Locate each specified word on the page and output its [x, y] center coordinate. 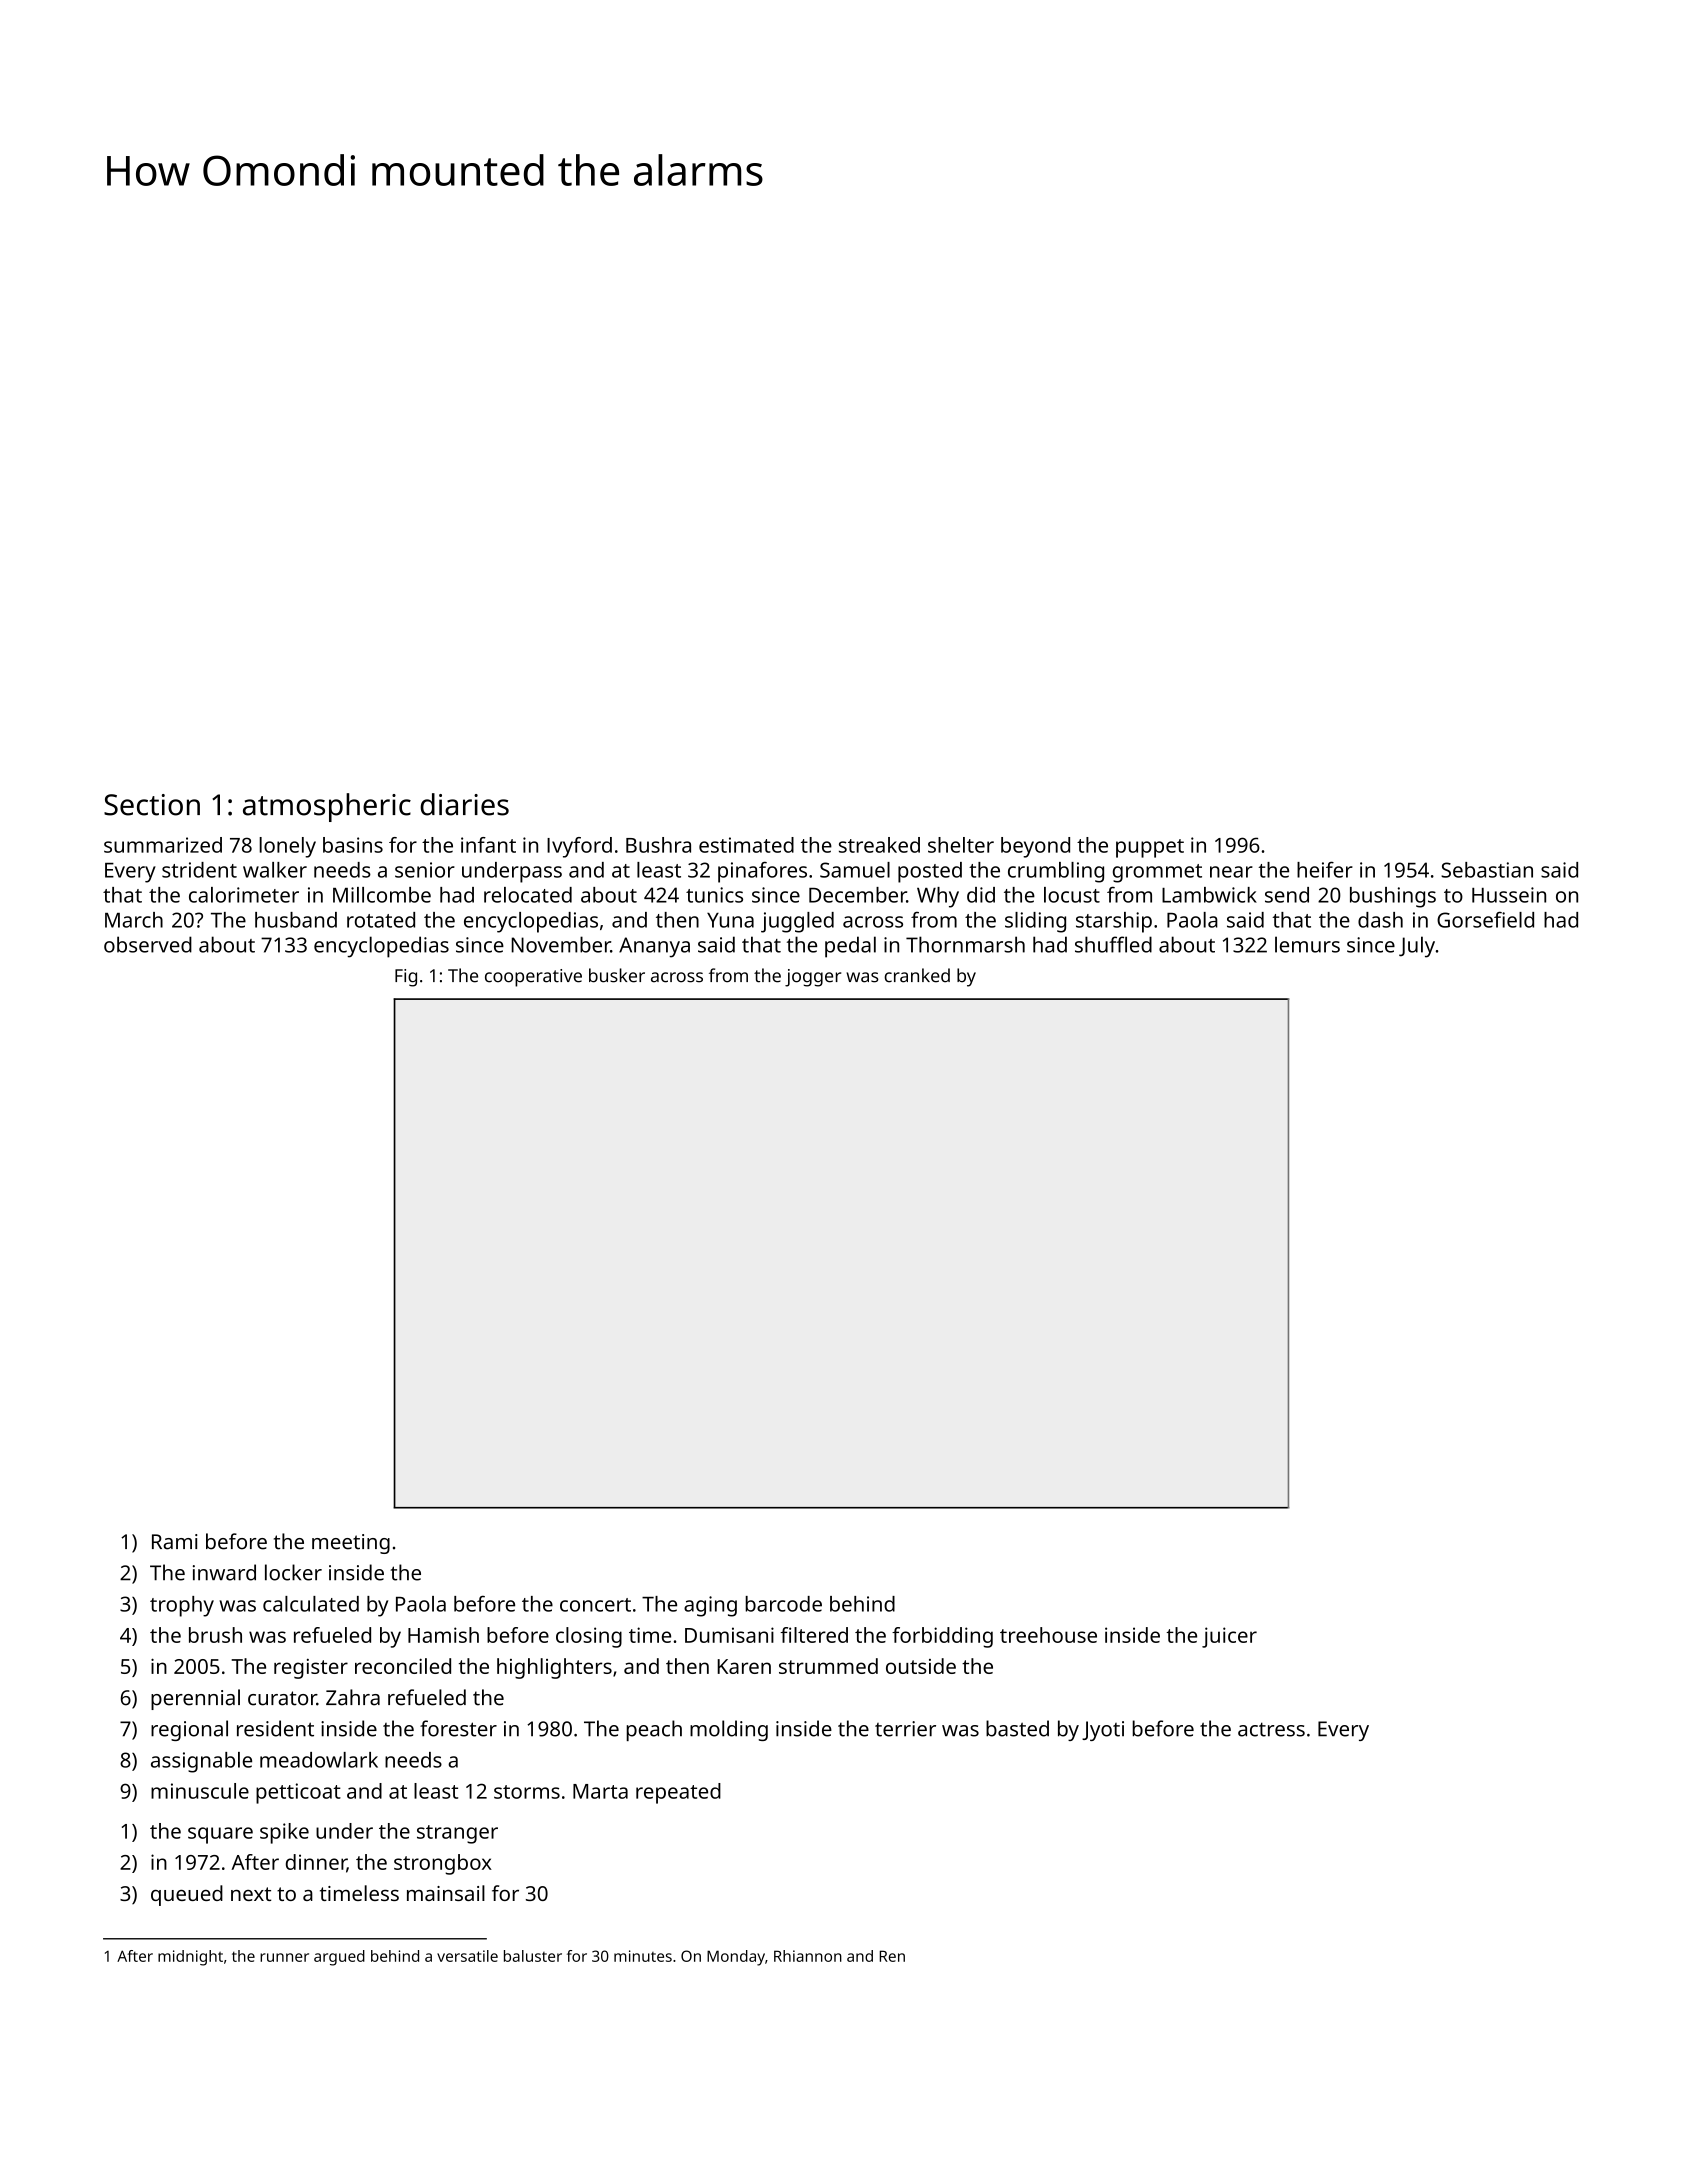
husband [296, 920]
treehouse [1048, 1635]
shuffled [1113, 944]
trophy [182, 1606]
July [1417, 947]
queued [187, 1895]
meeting [351, 1544]
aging [710, 1606]
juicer [1229, 1637]
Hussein [1509, 895]
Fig [406, 978]
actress [1271, 1729]
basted [1017, 1728]
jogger [813, 978]
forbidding [942, 1637]
